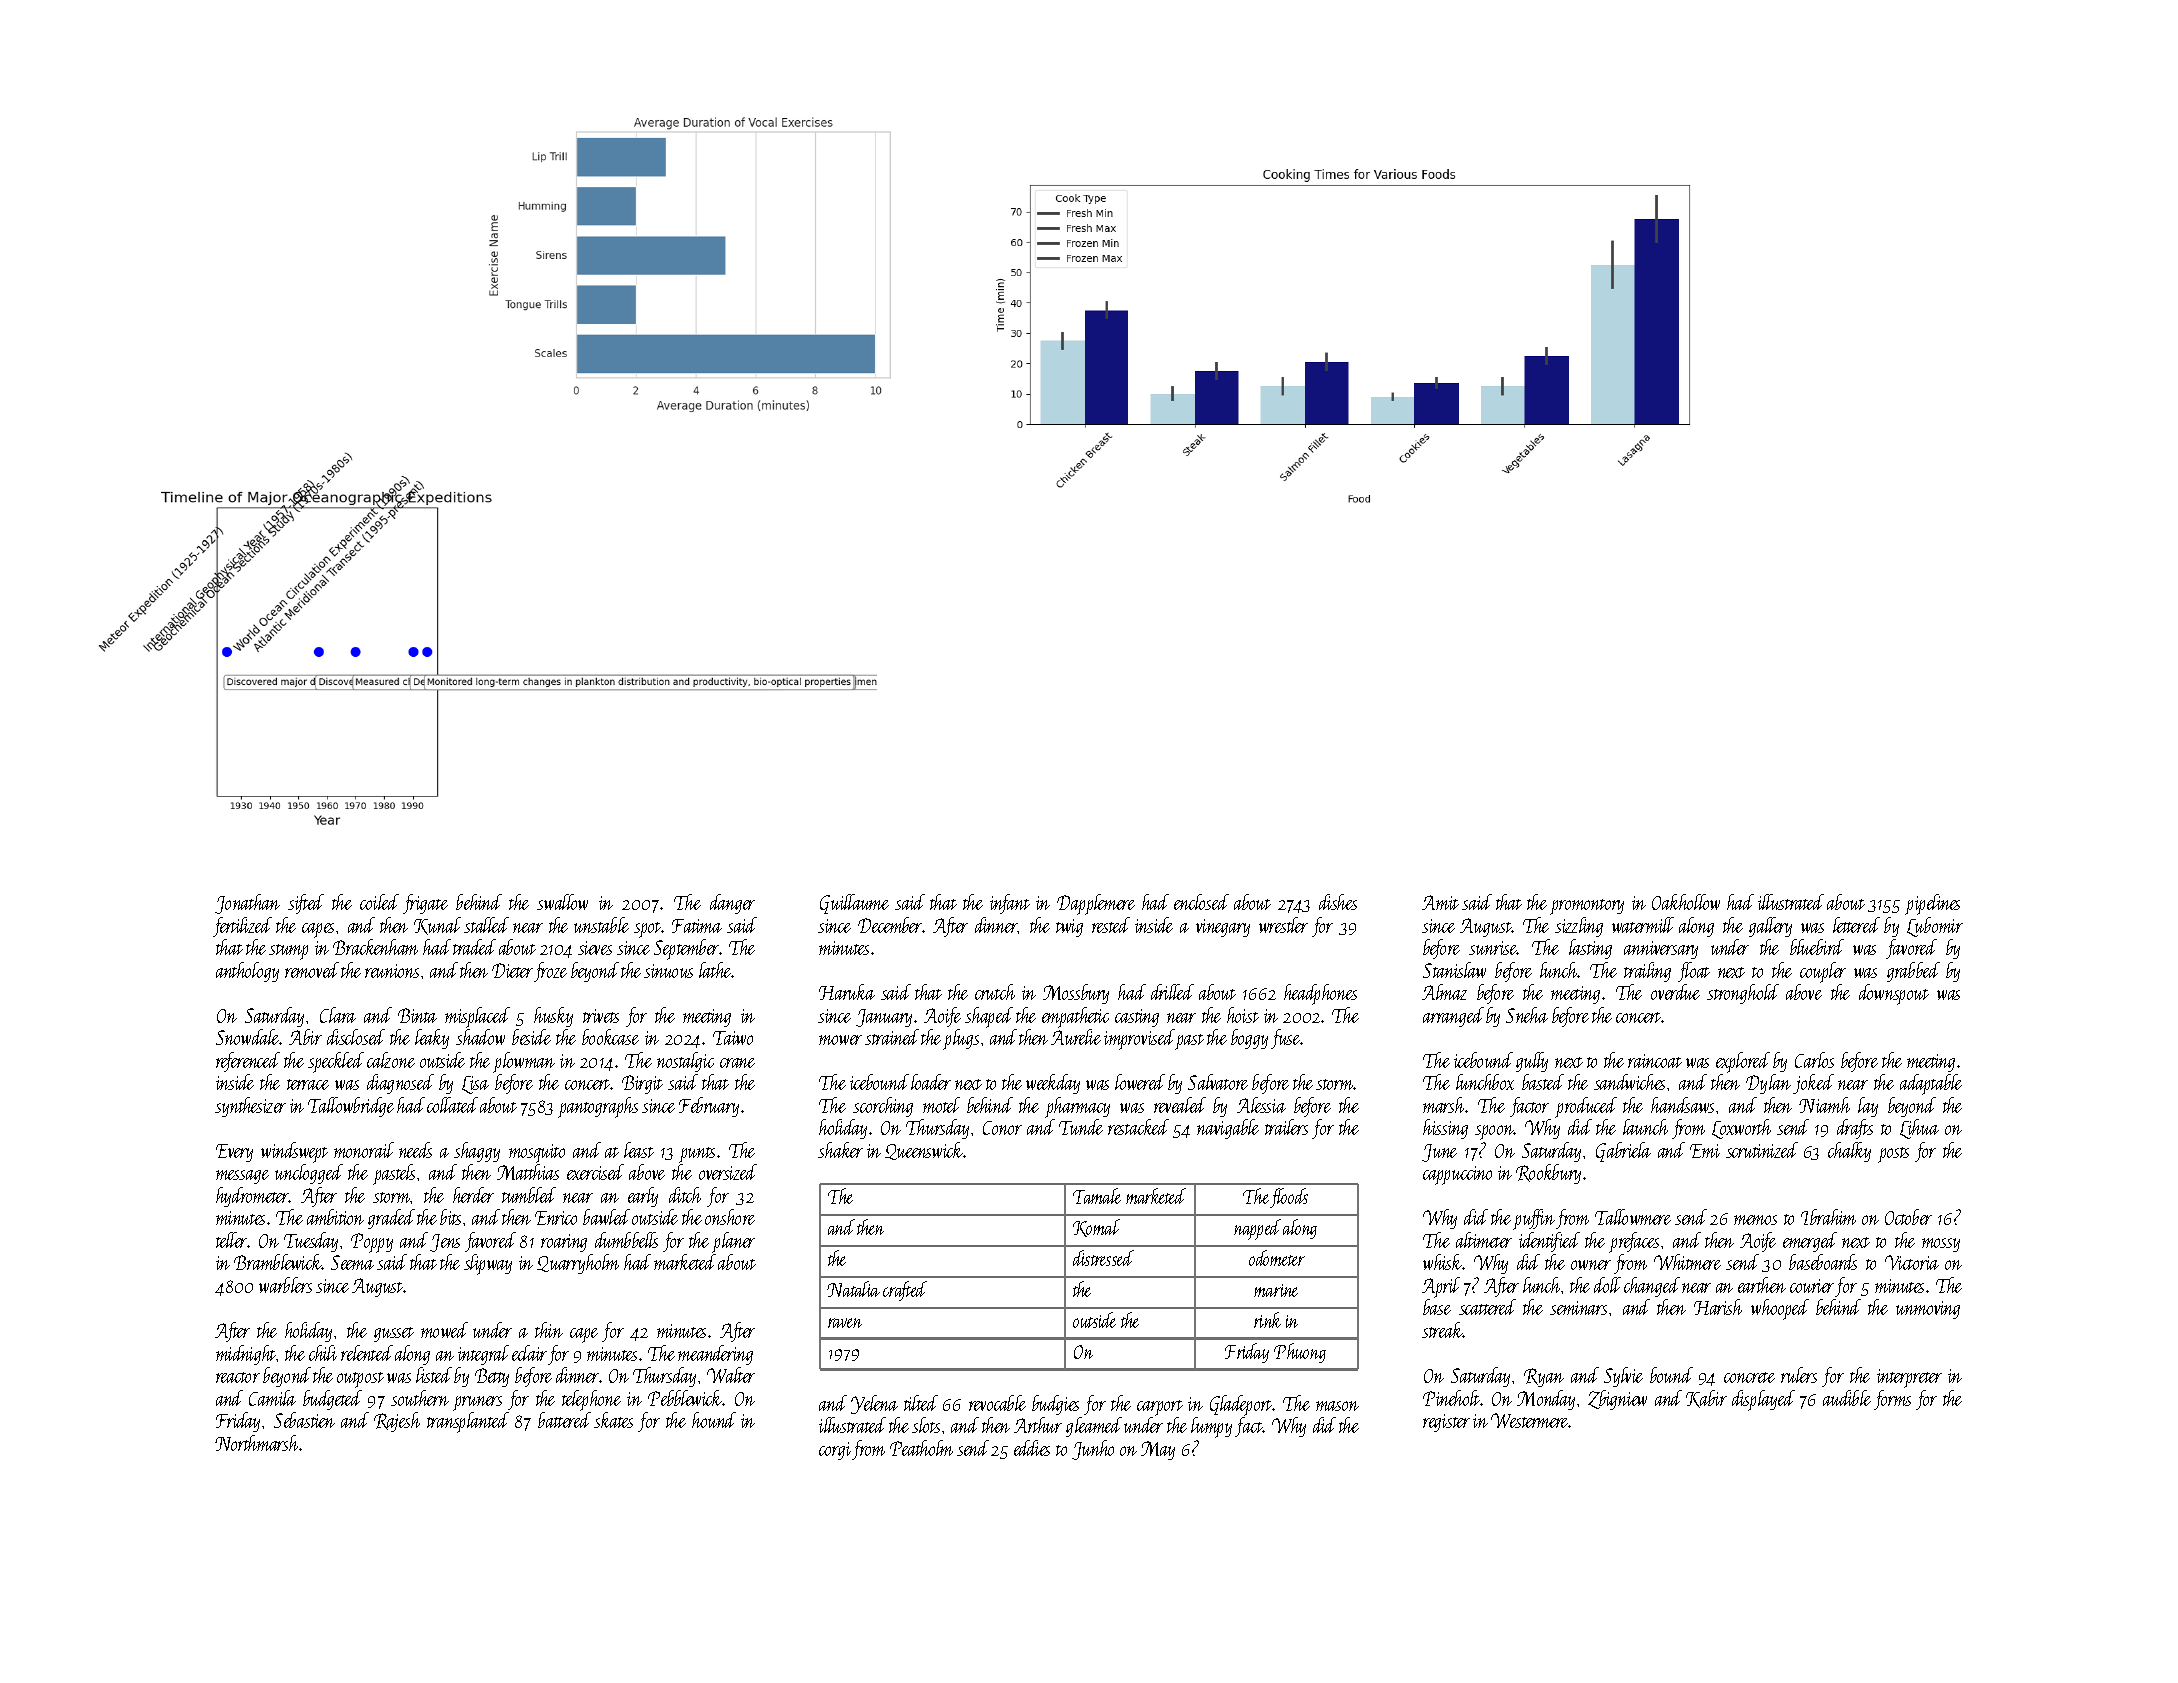  Describe the element at coordinates (1096, 904) in the image. I see `Dapplemere` at that location.
